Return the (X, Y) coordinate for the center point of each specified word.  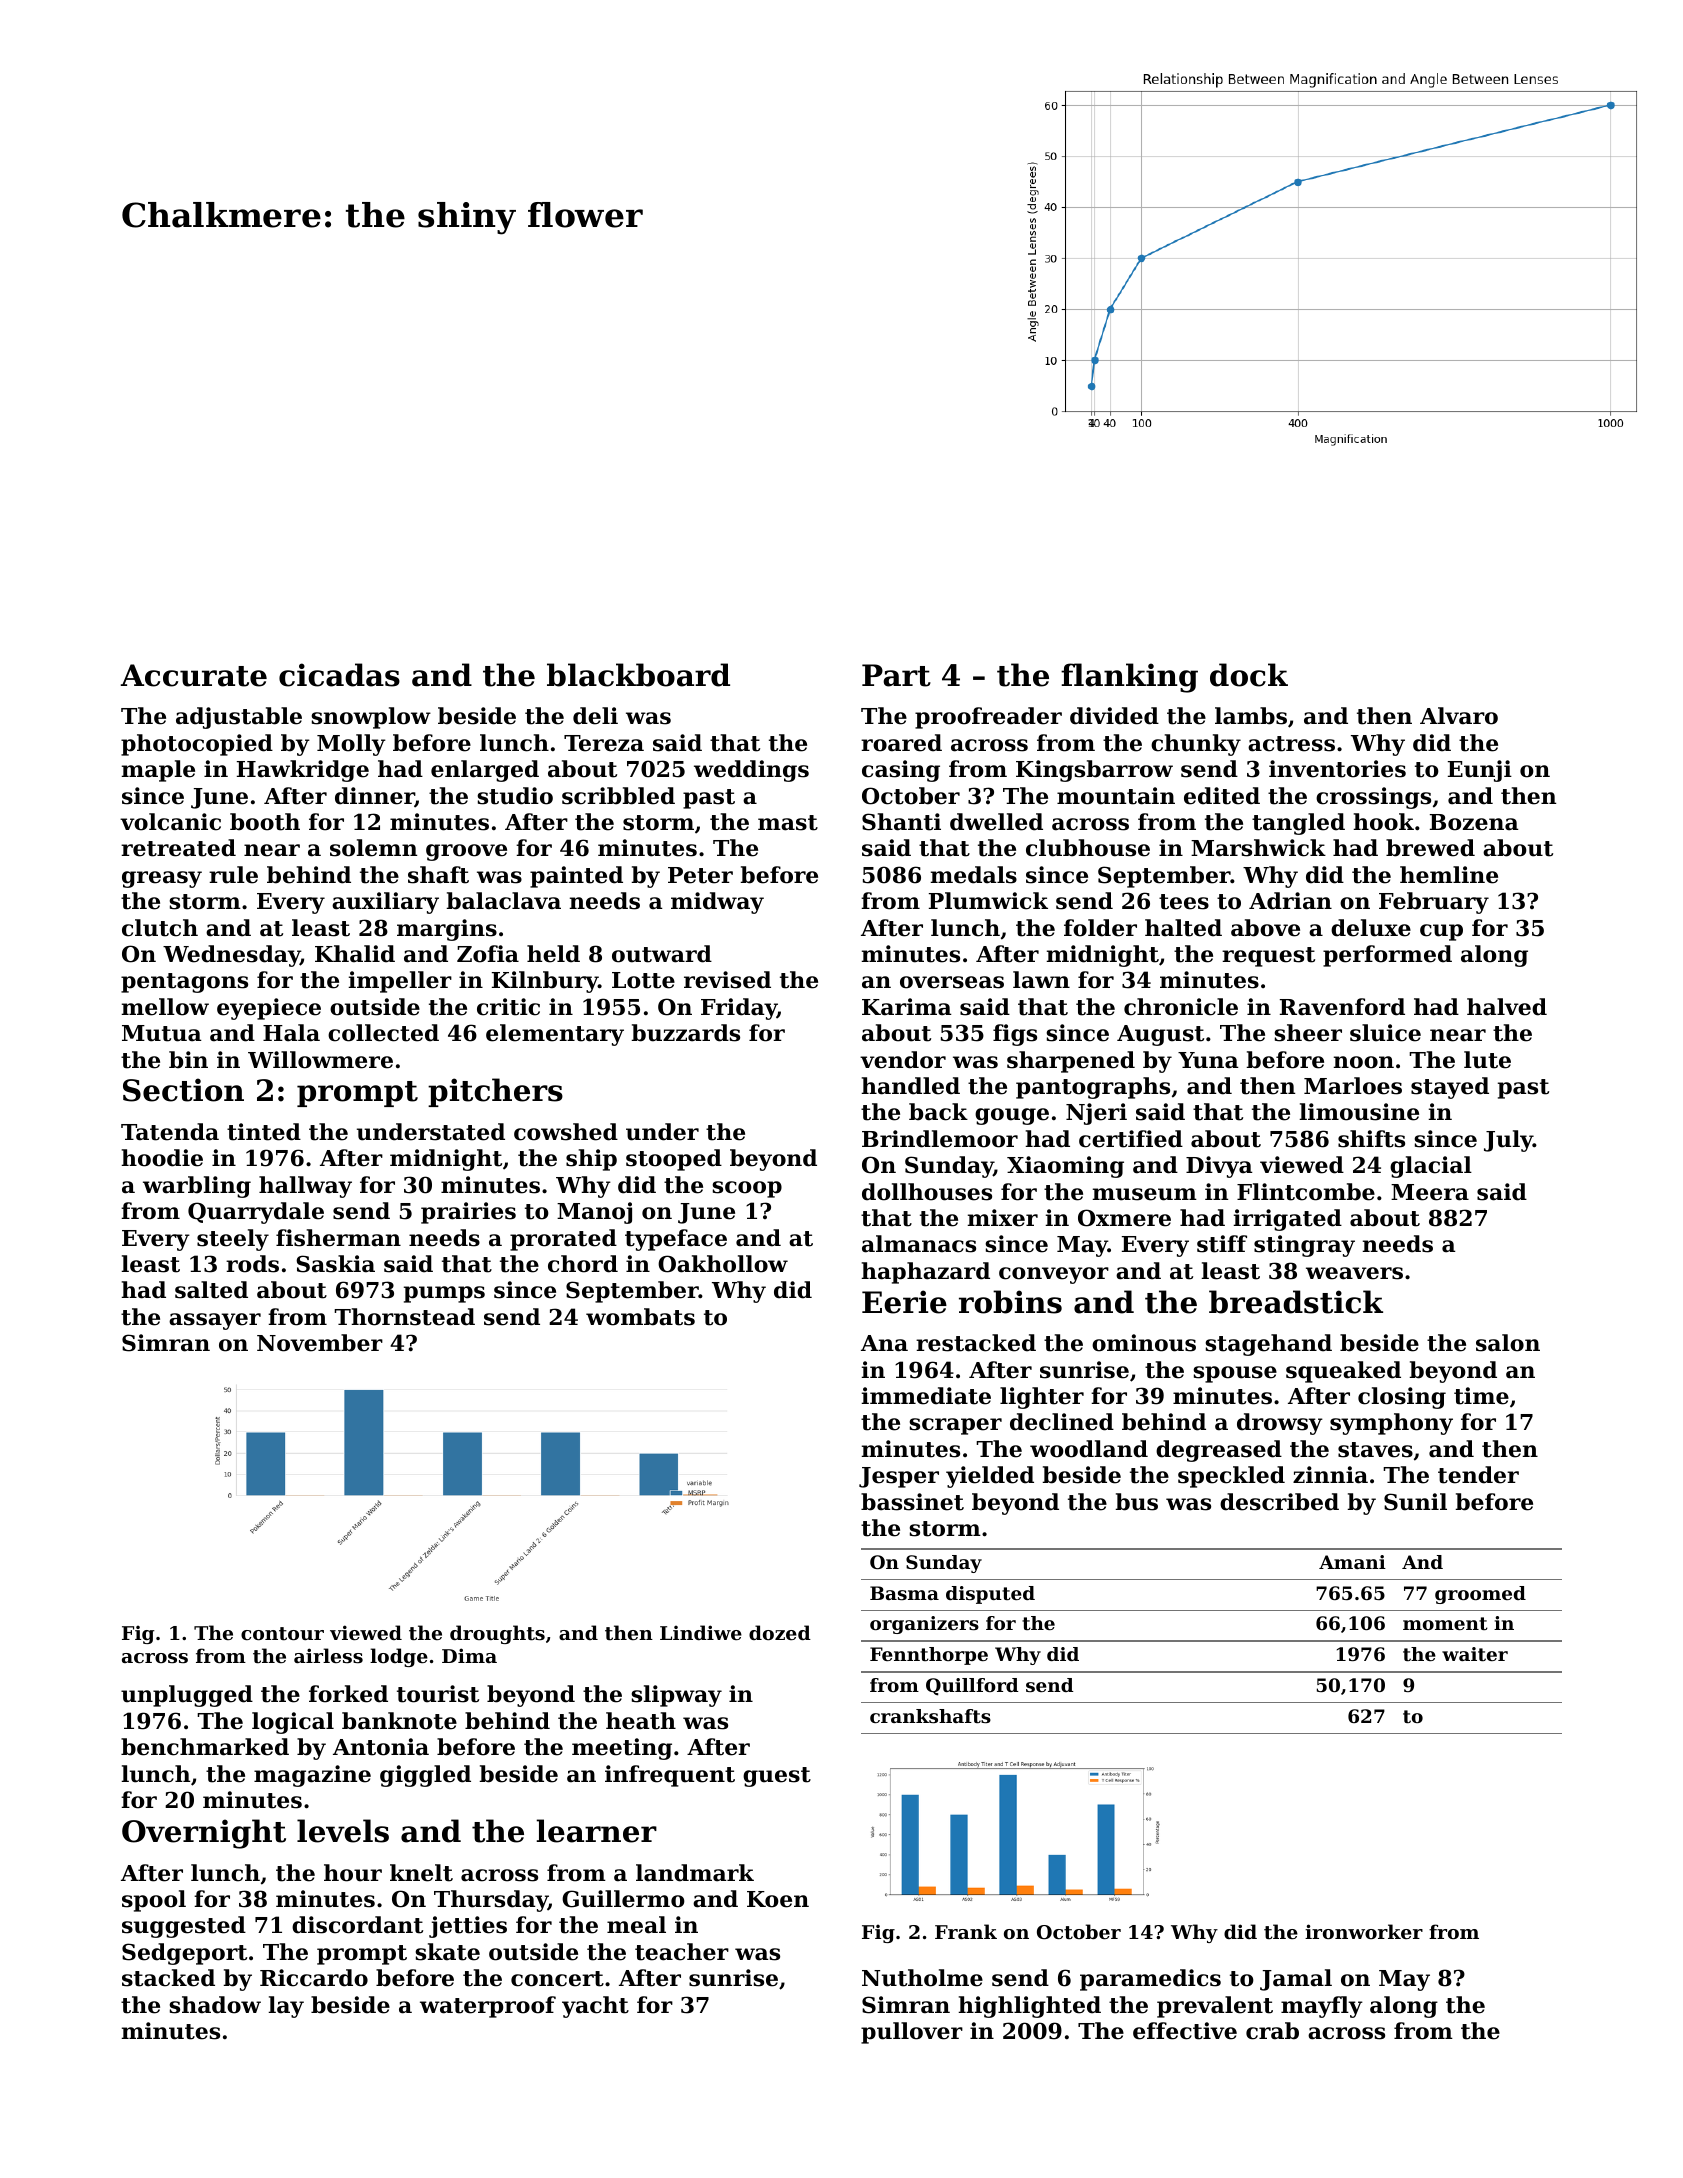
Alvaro (1459, 716)
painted (576, 877)
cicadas (339, 675)
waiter (1475, 1654)
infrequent (670, 1776)
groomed (1480, 1595)
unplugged (187, 1696)
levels (343, 1831)
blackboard (638, 675)
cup (1441, 932)
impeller (400, 982)
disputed (990, 1595)
